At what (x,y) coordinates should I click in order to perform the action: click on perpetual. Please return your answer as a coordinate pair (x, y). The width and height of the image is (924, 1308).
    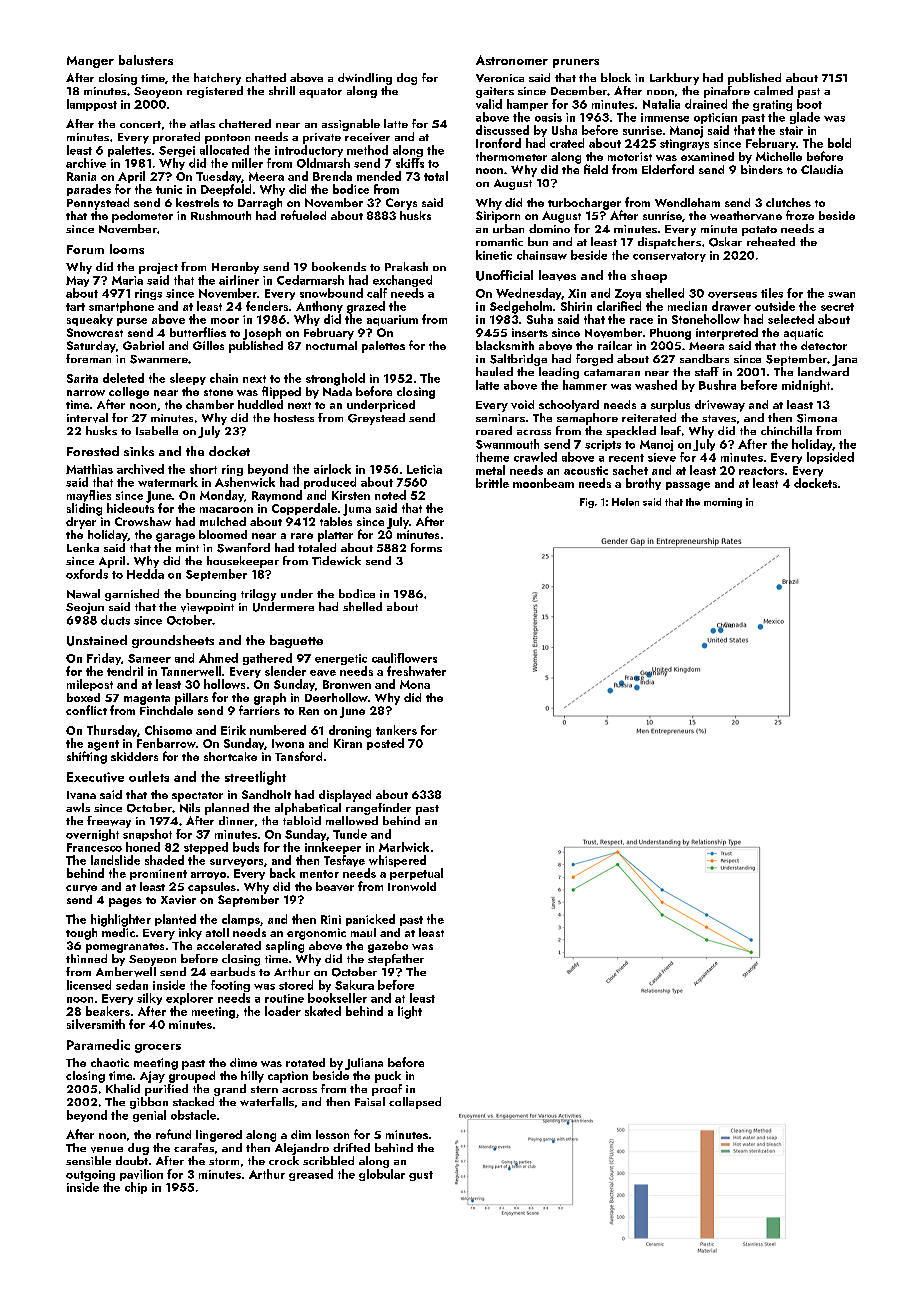
    Looking at the image, I should click on (416, 874).
